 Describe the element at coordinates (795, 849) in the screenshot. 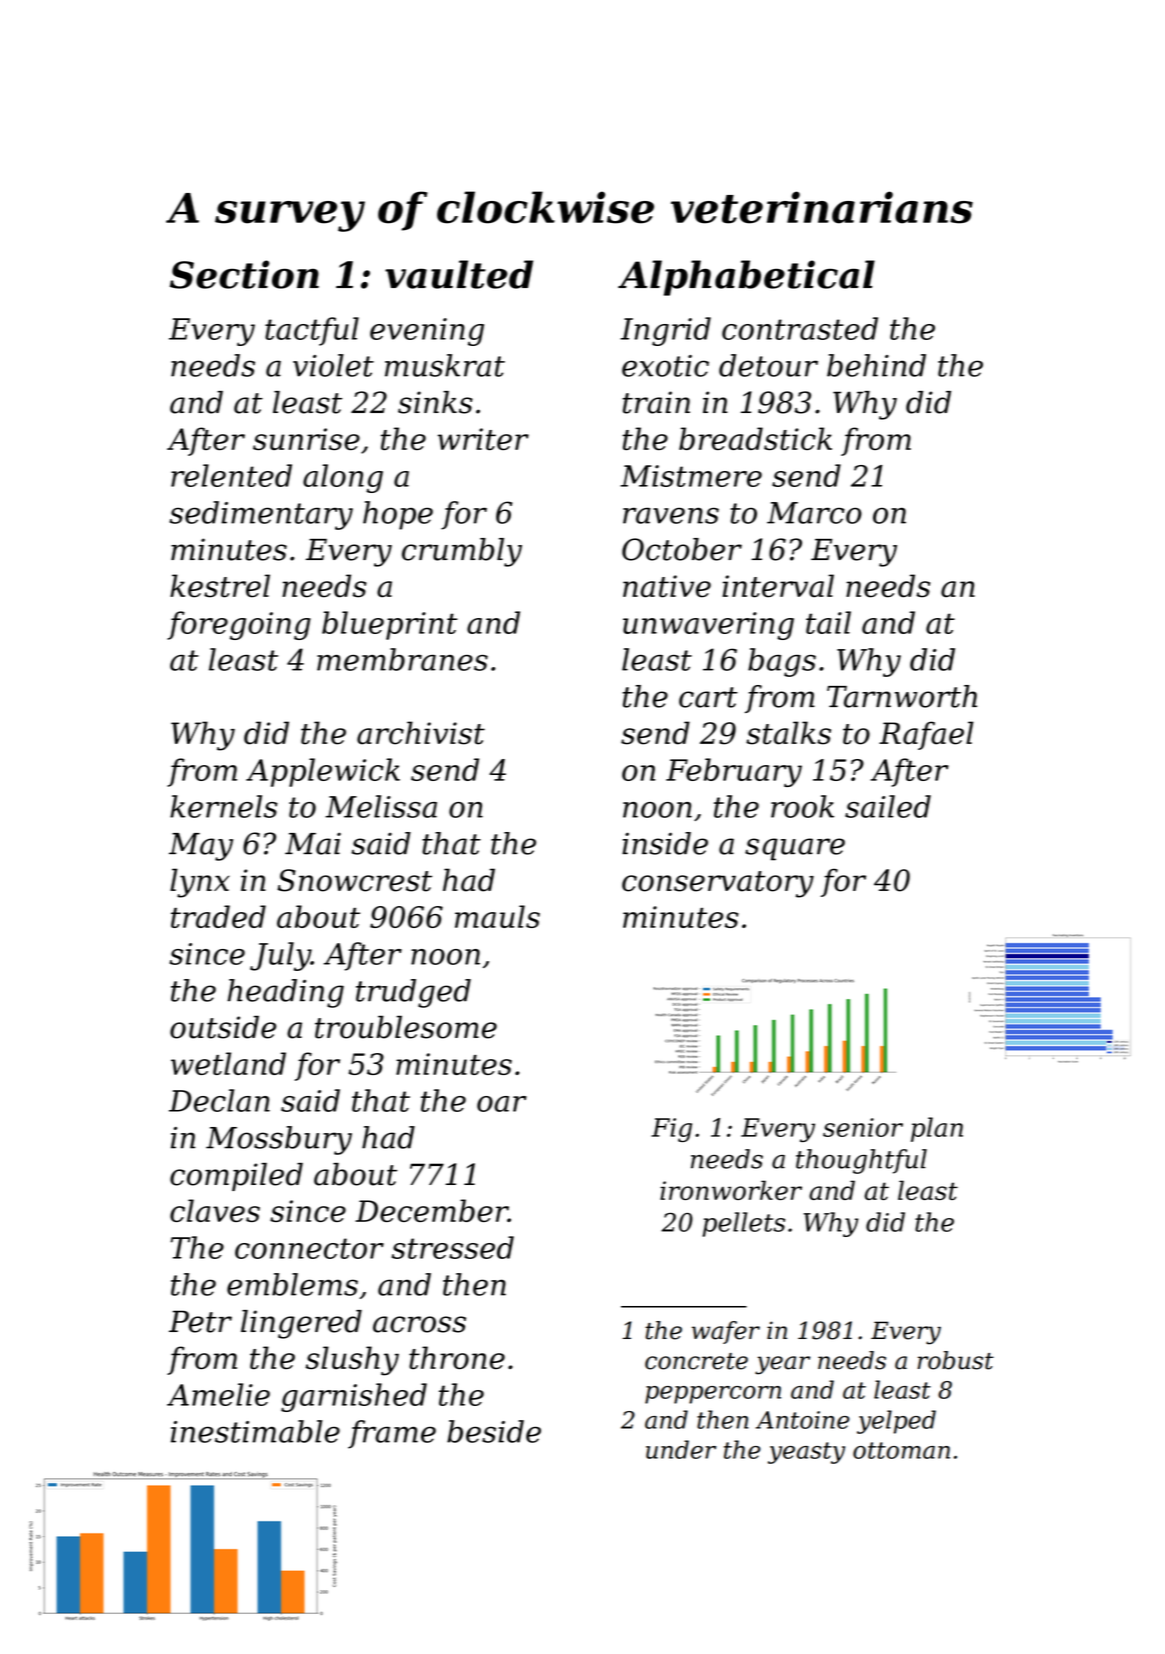

I see `square` at that location.
